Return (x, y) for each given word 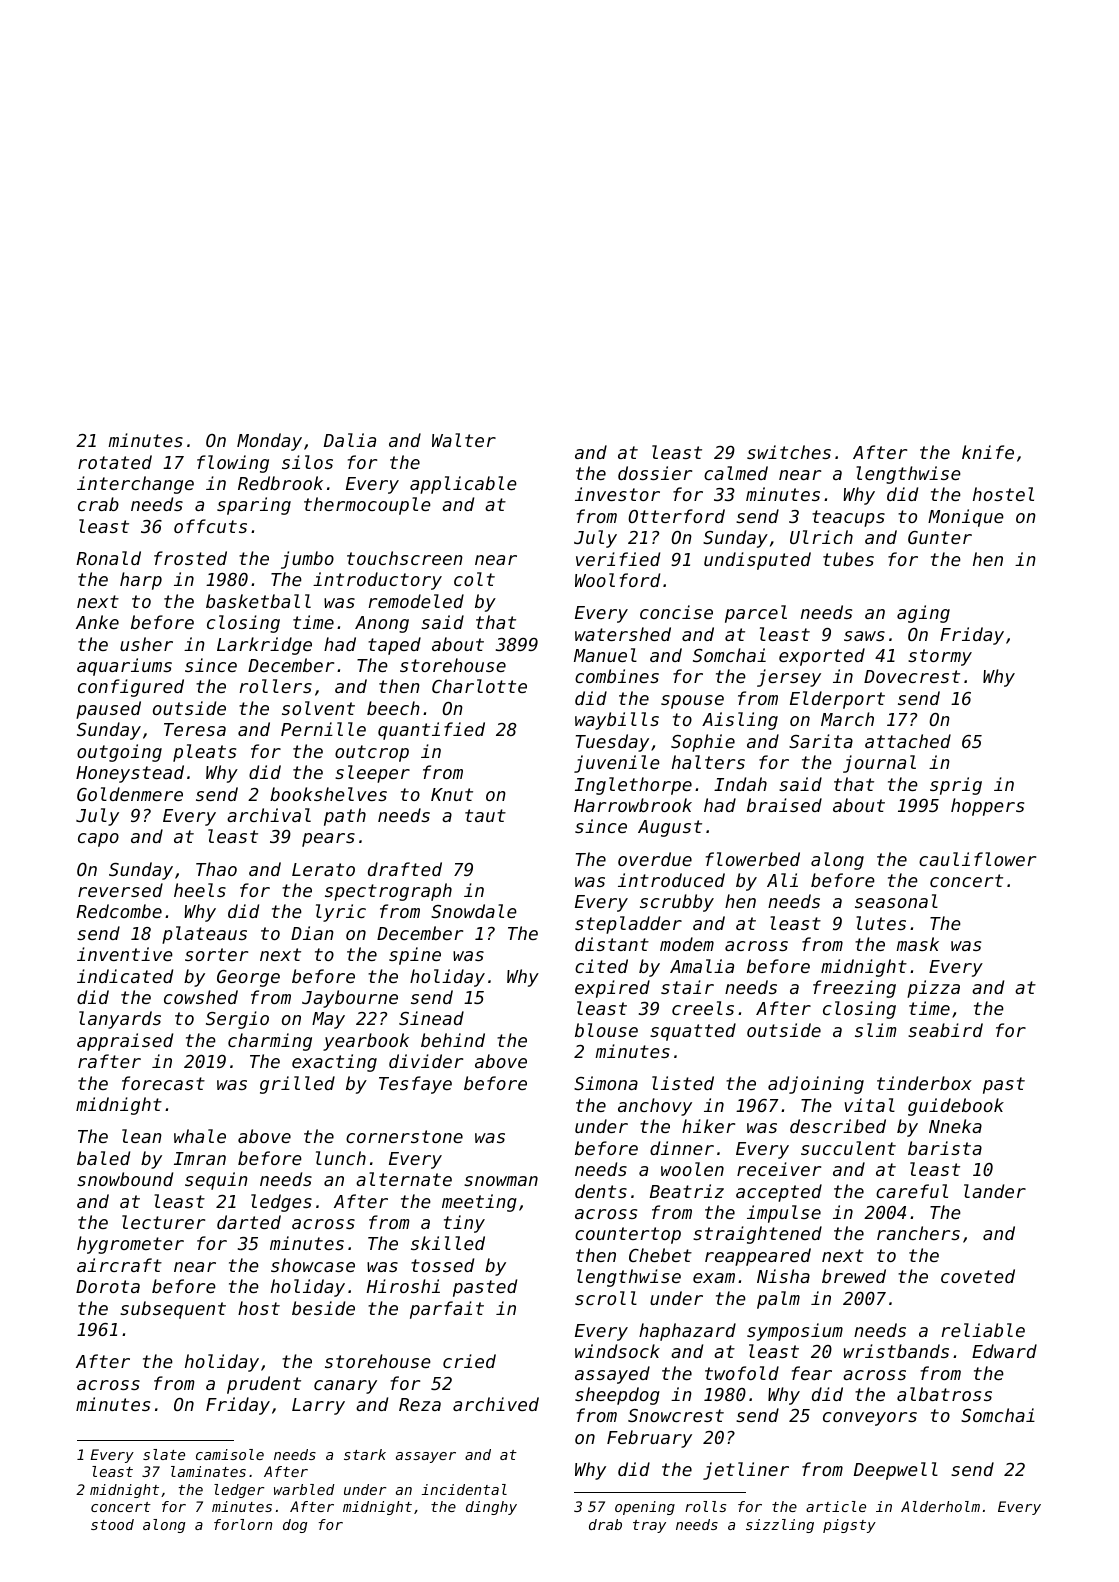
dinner (682, 1148)
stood (112, 1524)
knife (988, 452)
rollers (275, 686)
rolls (705, 1506)
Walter (464, 440)
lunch (341, 1158)
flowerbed (753, 859)
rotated (115, 462)
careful (912, 1191)
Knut (452, 794)
